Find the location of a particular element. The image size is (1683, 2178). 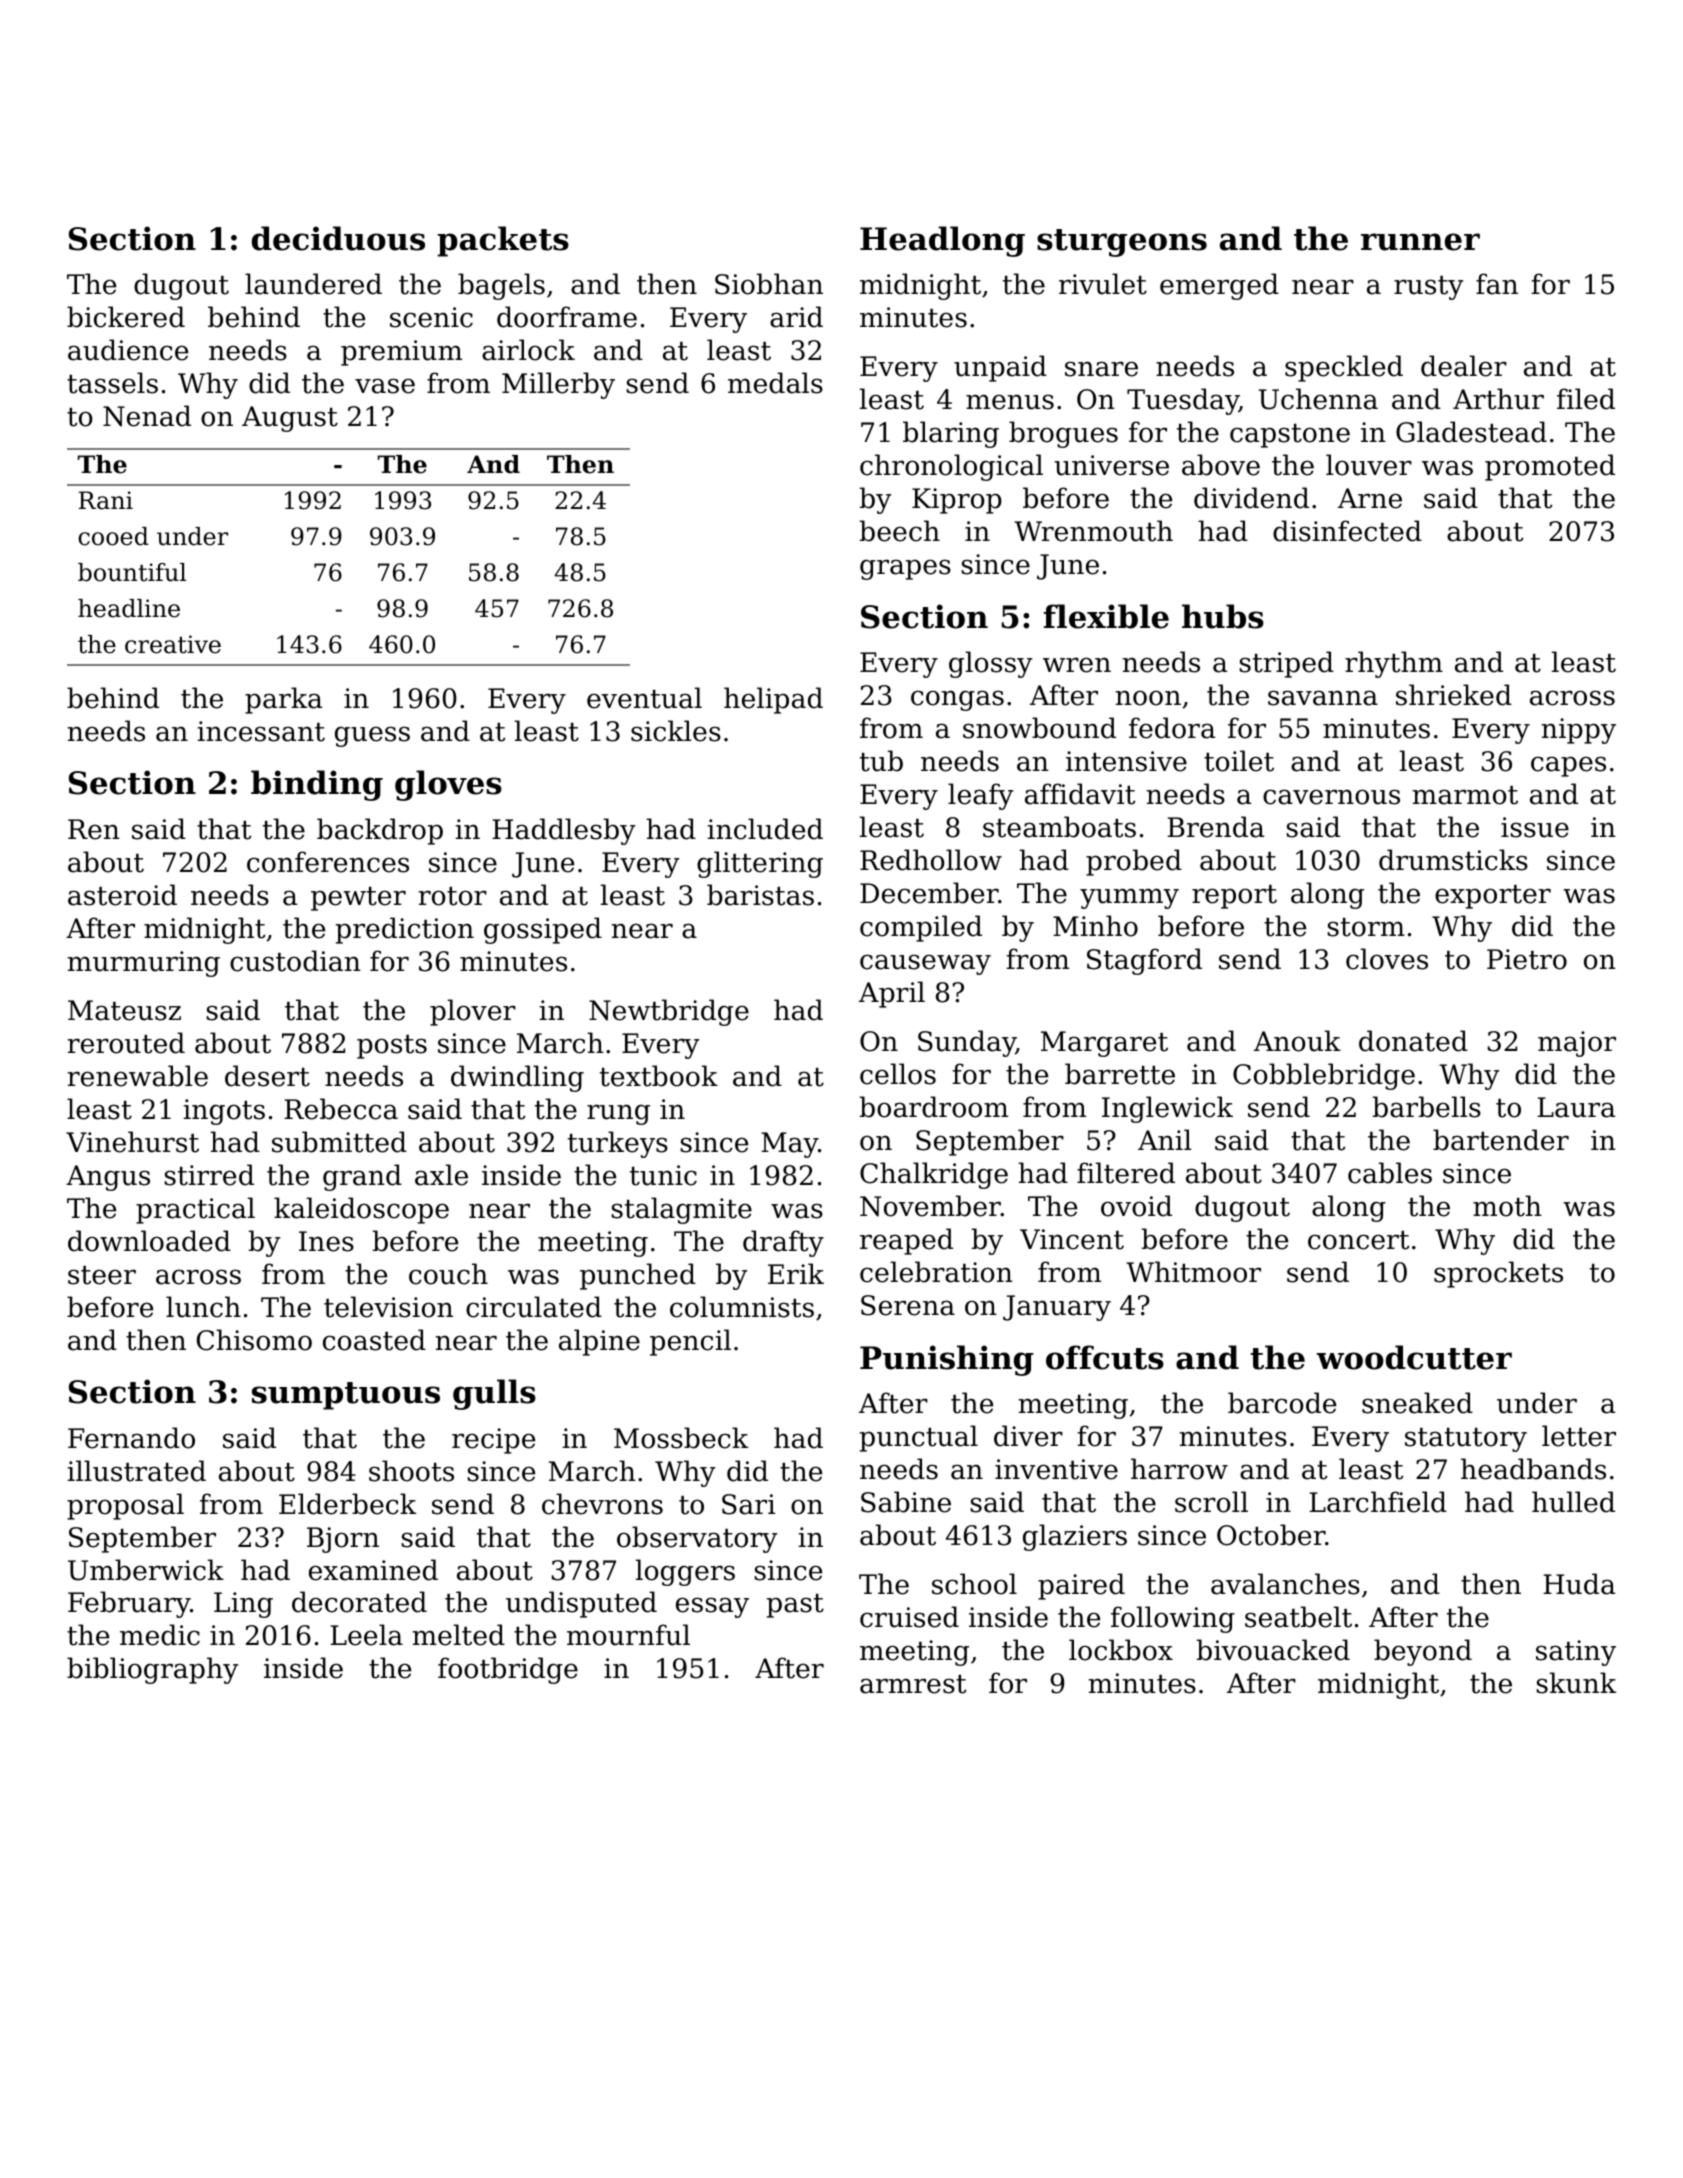

skunk is located at coordinates (1576, 1683).
